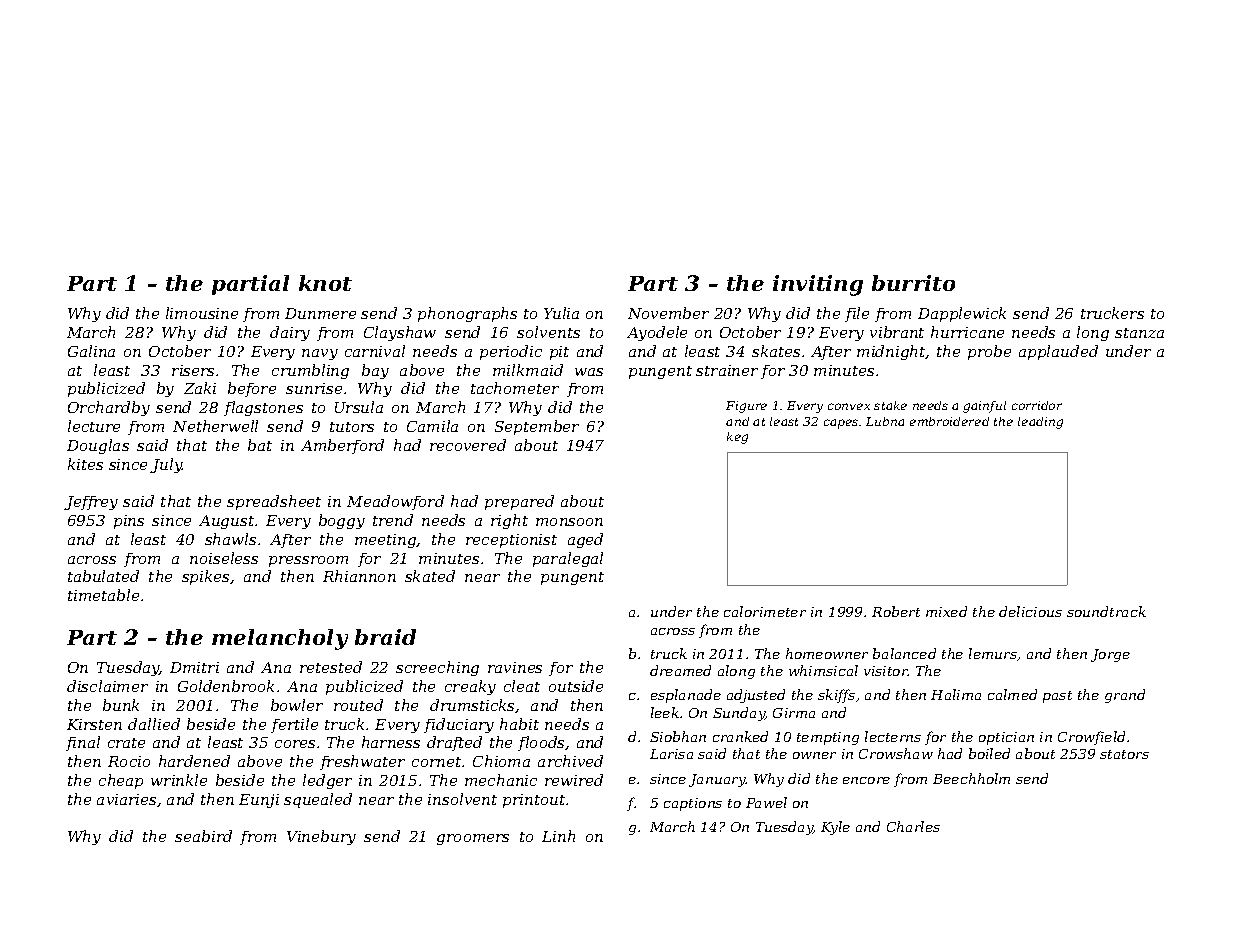 The width and height of the document is (1233, 952). Describe the element at coordinates (568, 559) in the document. I see `paralegal` at that location.
